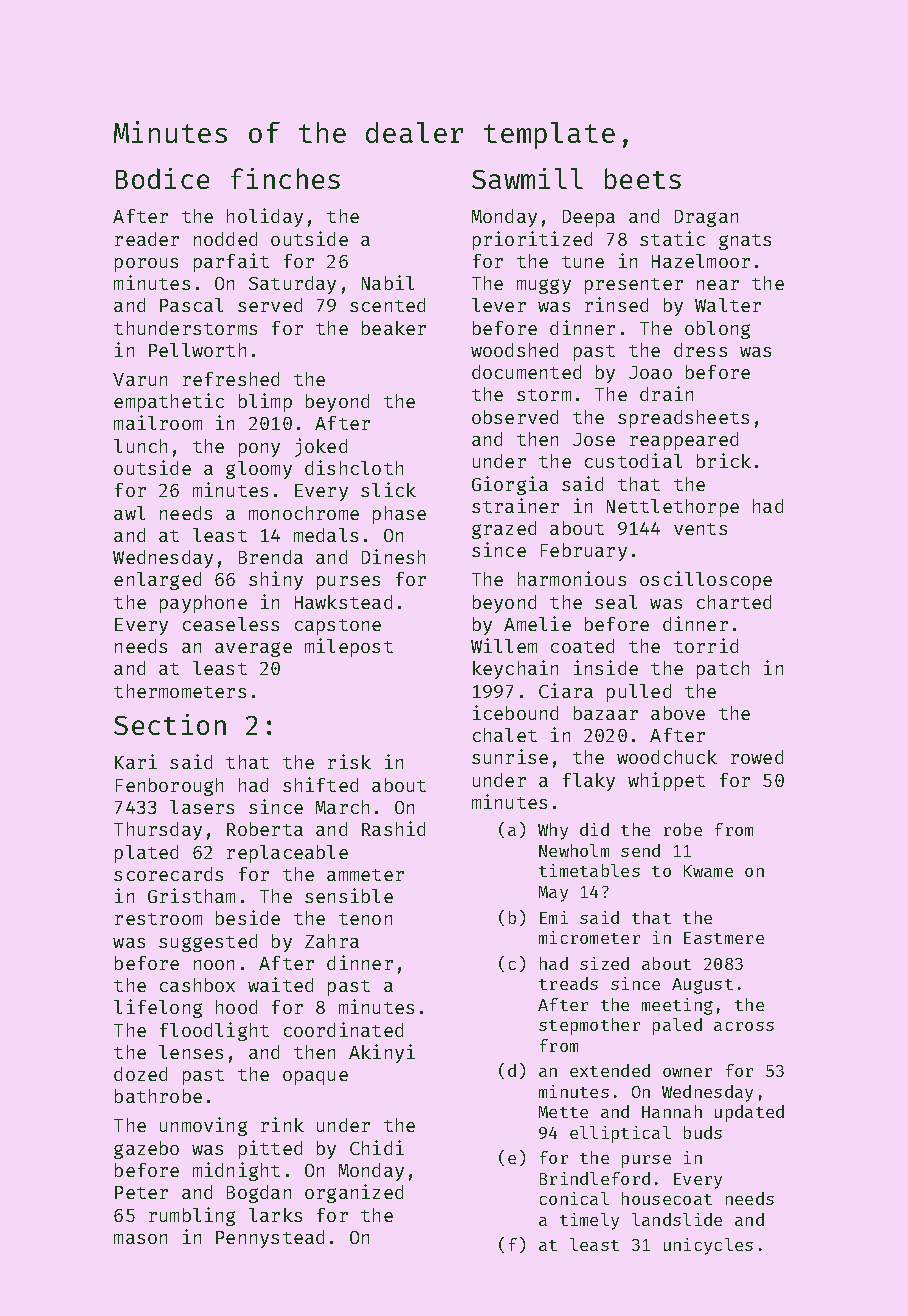  What do you see at coordinates (387, 305) in the screenshot?
I see `scented` at bounding box center [387, 305].
